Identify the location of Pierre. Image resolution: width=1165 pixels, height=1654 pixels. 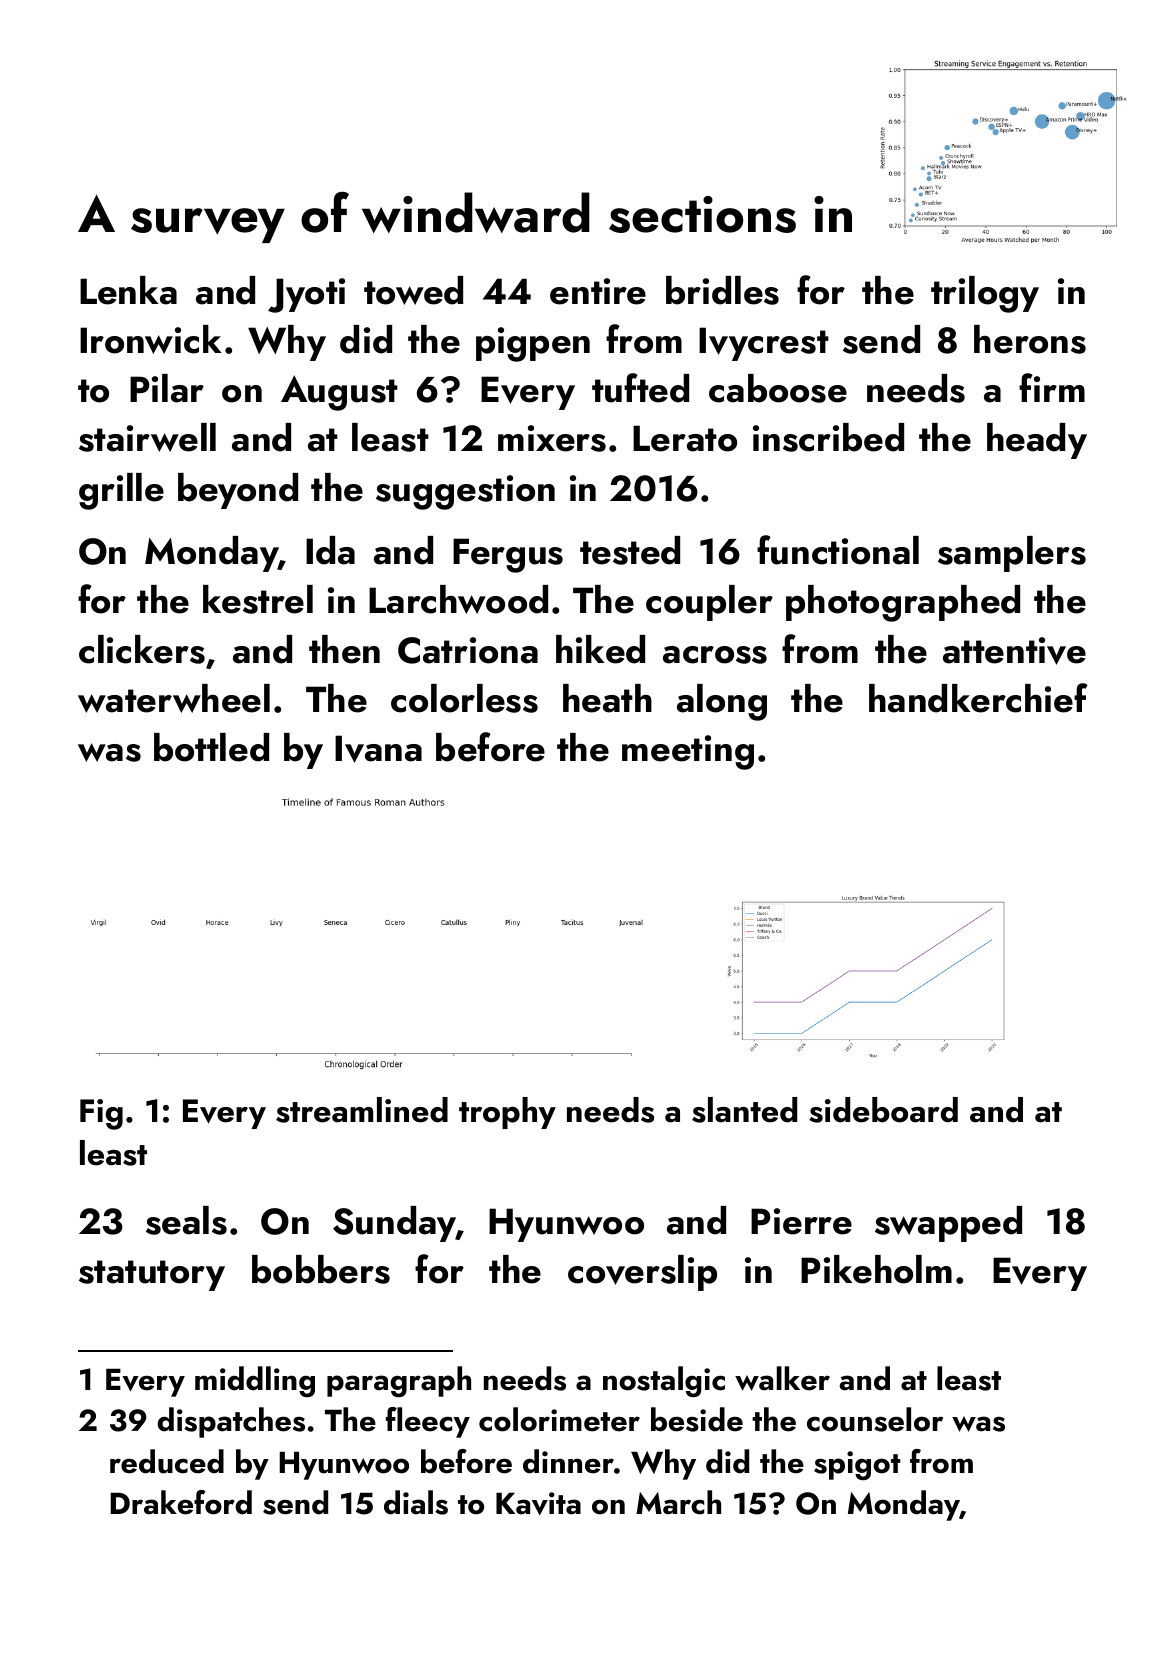
(801, 1221).
